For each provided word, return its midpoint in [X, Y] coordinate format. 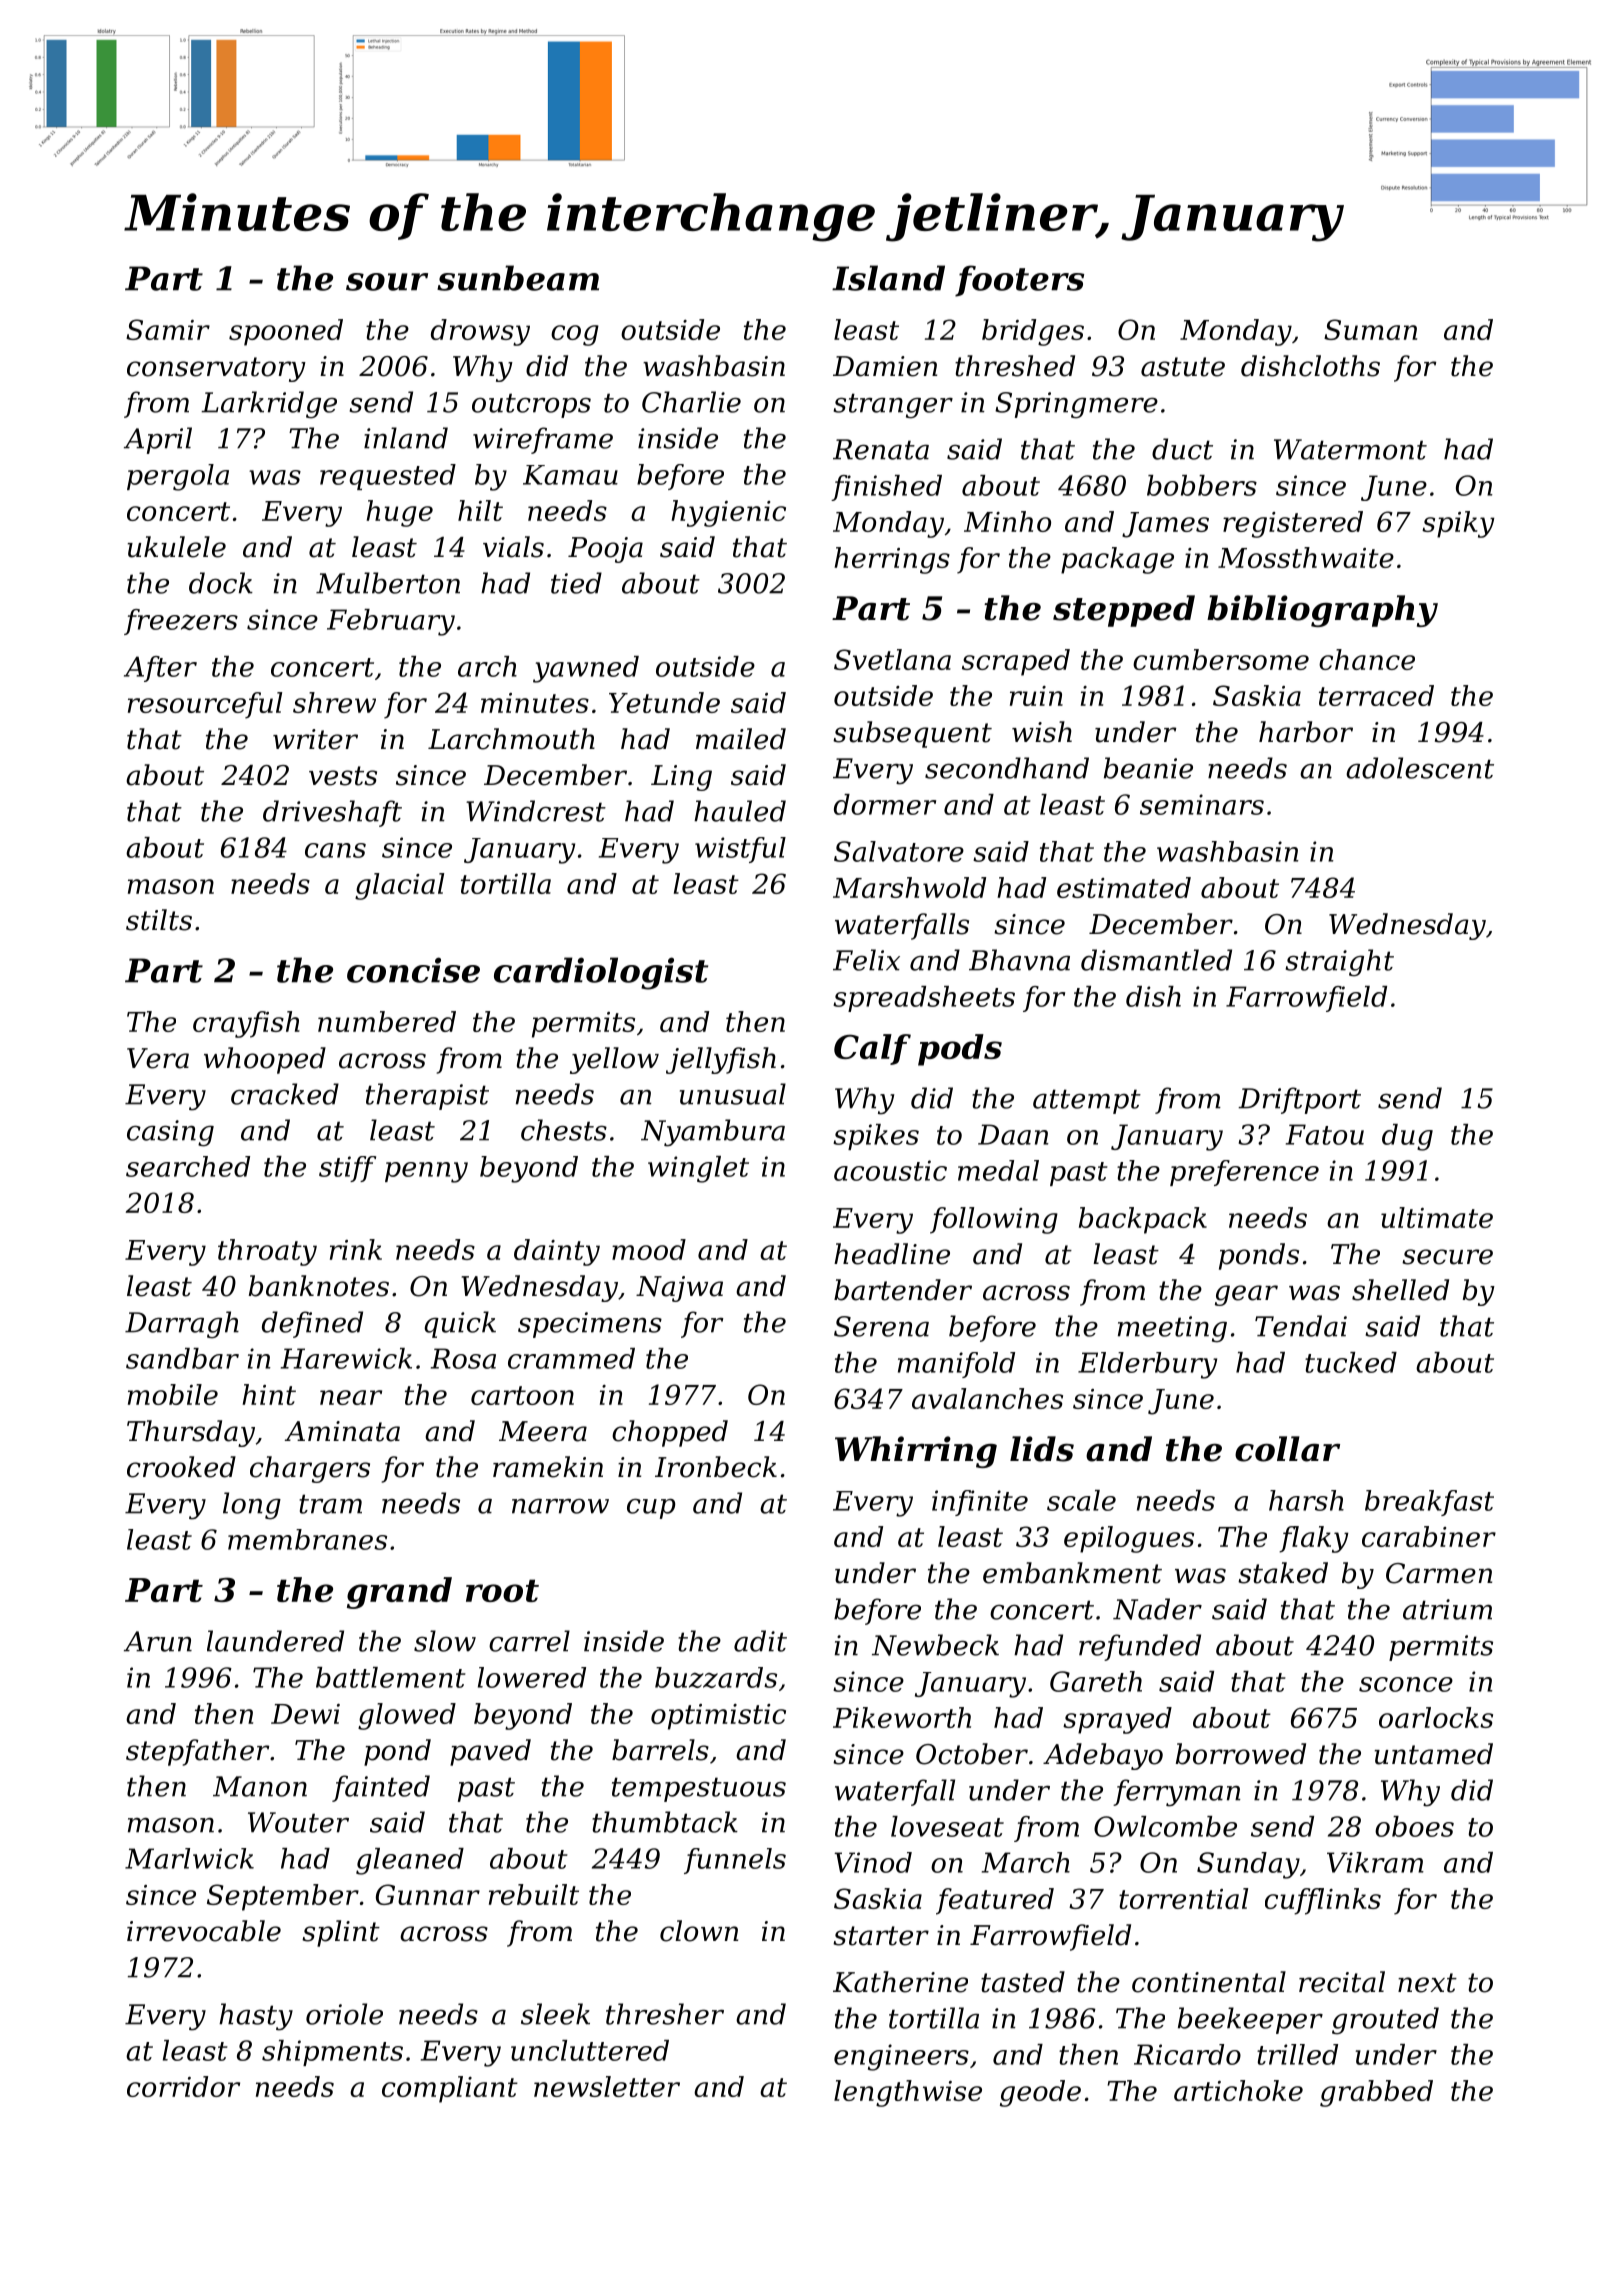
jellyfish [721, 1060]
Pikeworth [902, 1717]
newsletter [607, 2086]
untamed [1434, 1754]
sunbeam [518, 278]
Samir [168, 329]
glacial [399, 886]
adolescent [1420, 768]
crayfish [246, 1024]
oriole [344, 2014]
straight [1339, 963]
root [502, 1590]
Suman [1370, 329]
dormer [885, 804]
